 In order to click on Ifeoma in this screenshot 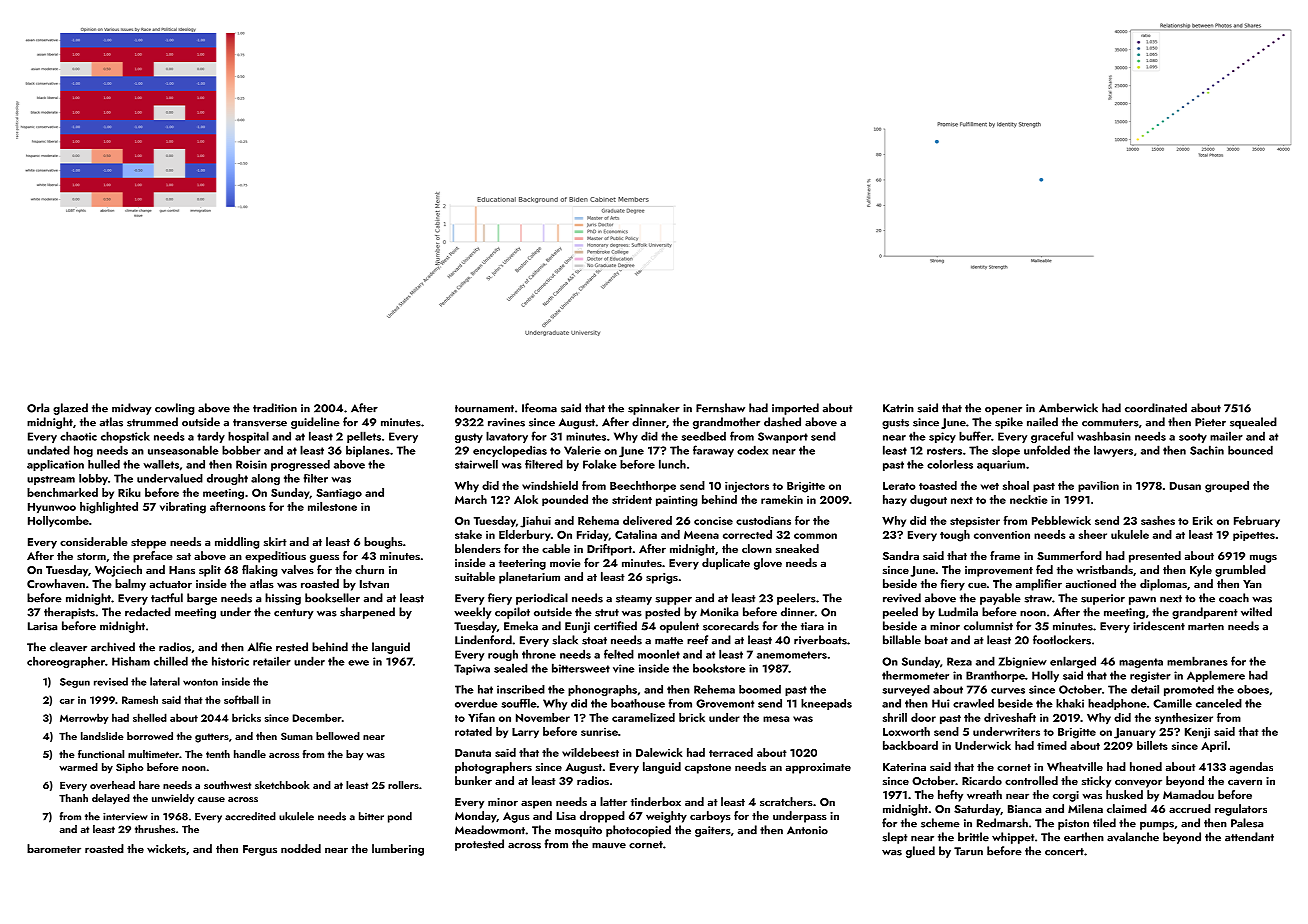, I will do `click(539, 408)`.
